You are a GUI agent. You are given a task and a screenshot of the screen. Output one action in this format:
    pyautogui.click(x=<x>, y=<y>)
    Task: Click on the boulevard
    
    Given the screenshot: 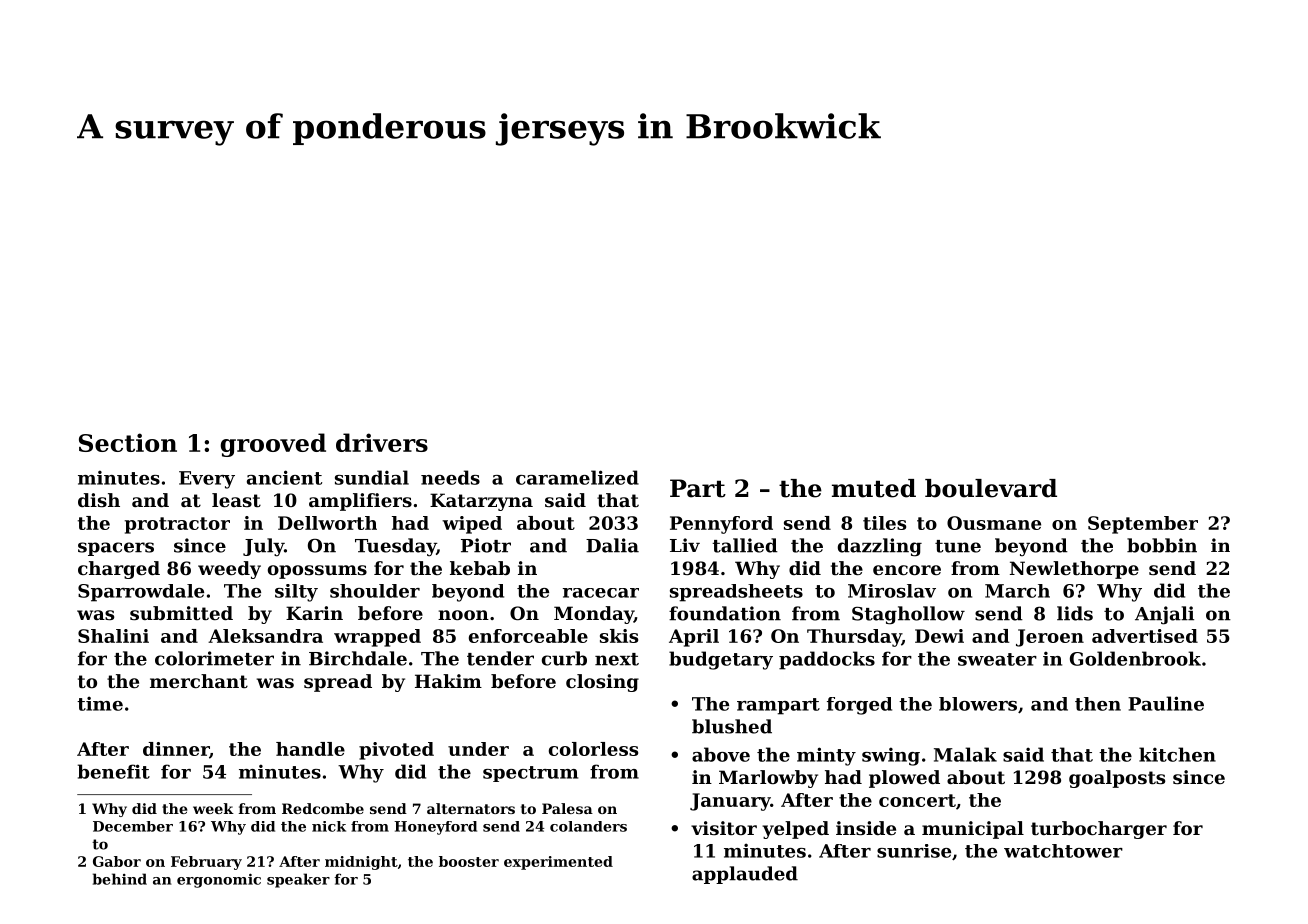 What is the action you would take?
    pyautogui.click(x=991, y=488)
